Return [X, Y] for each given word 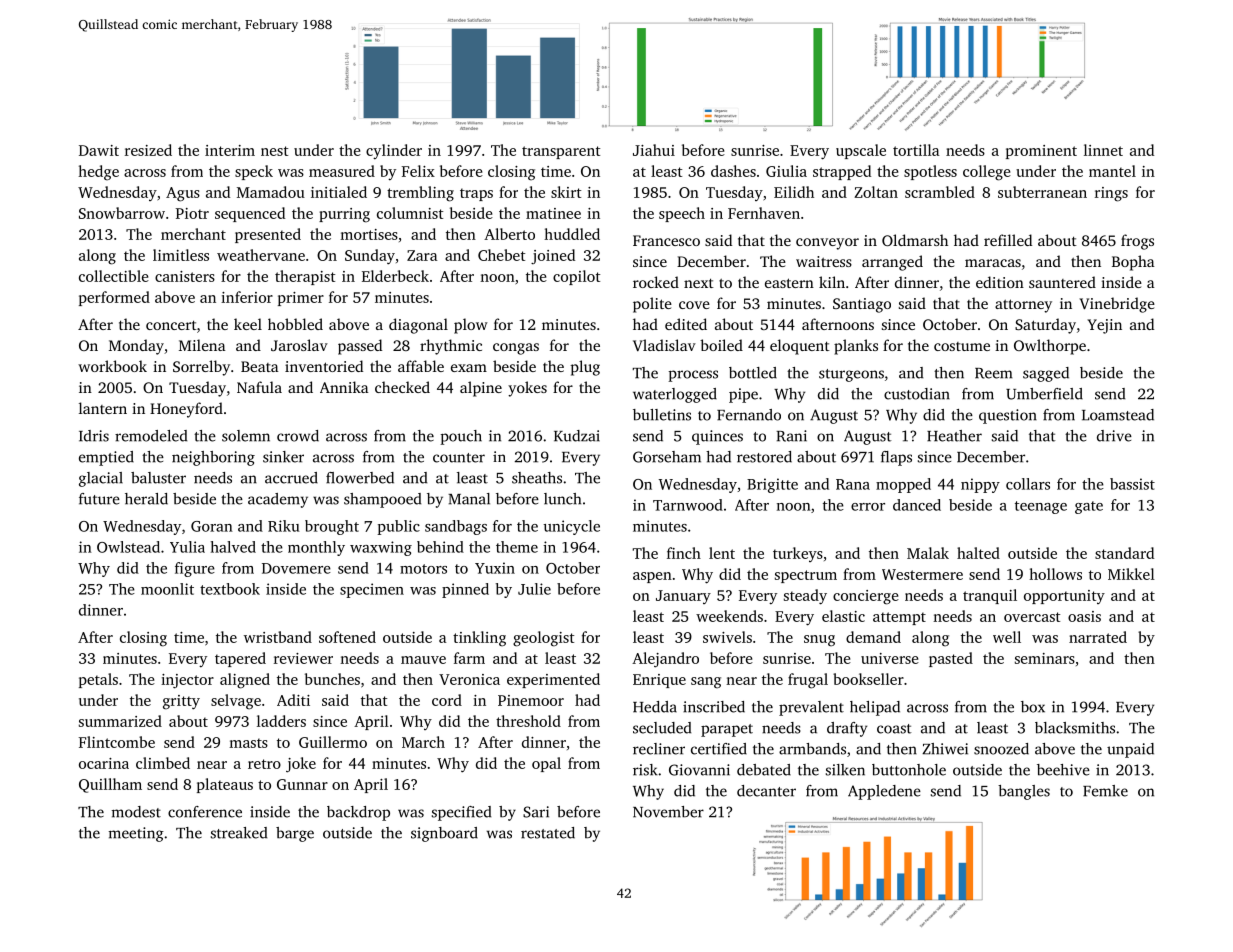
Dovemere [296, 568]
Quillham [110, 785]
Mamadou [271, 192]
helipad [875, 708]
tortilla [916, 150]
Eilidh [794, 192]
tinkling [479, 639]
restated [548, 833]
